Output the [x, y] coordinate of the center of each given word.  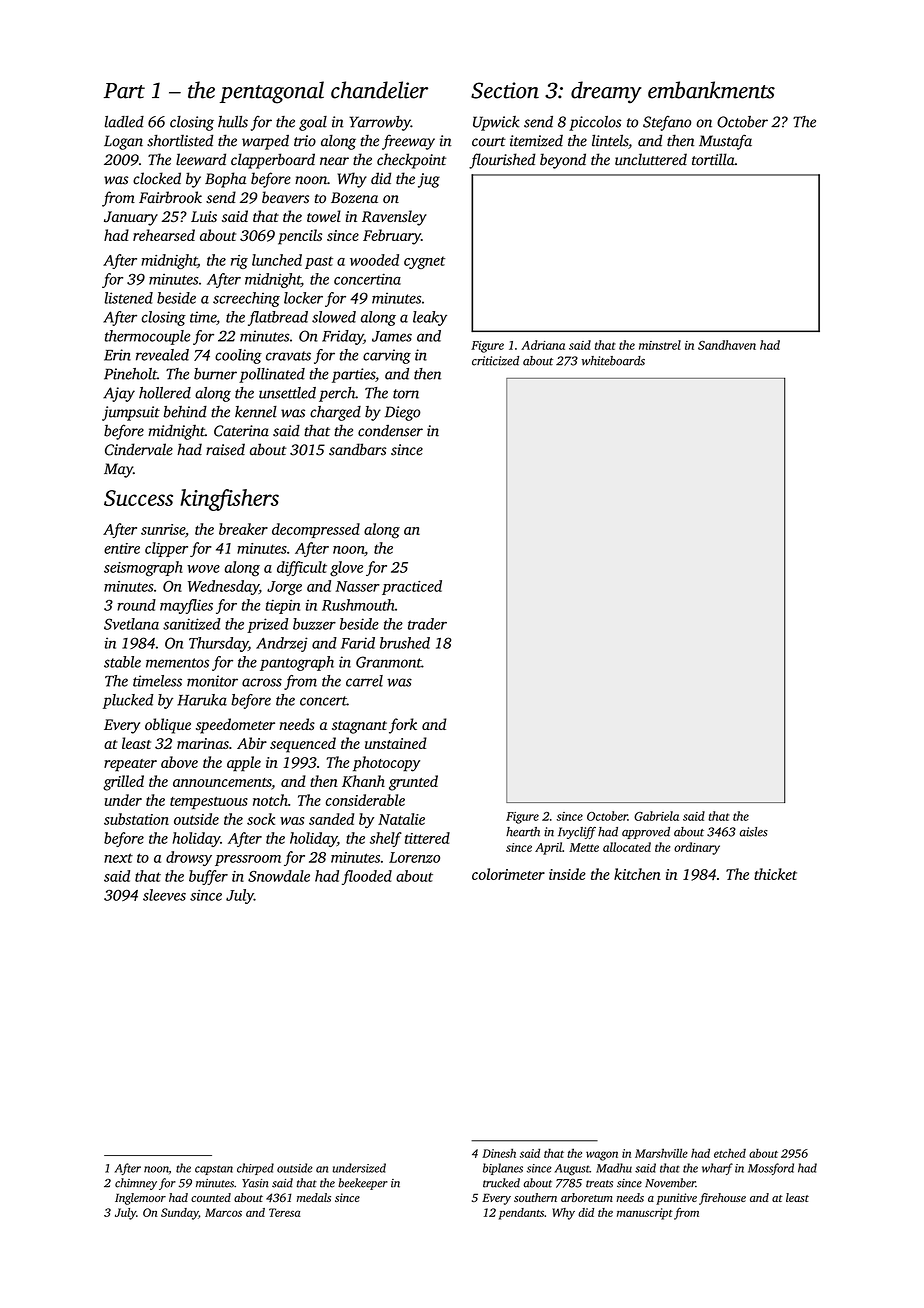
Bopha [225, 180]
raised [225, 449]
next [118, 858]
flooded [367, 877]
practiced [412, 587]
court [489, 142]
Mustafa [725, 142]
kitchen [637, 874]
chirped [255, 1169]
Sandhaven [727, 345]
